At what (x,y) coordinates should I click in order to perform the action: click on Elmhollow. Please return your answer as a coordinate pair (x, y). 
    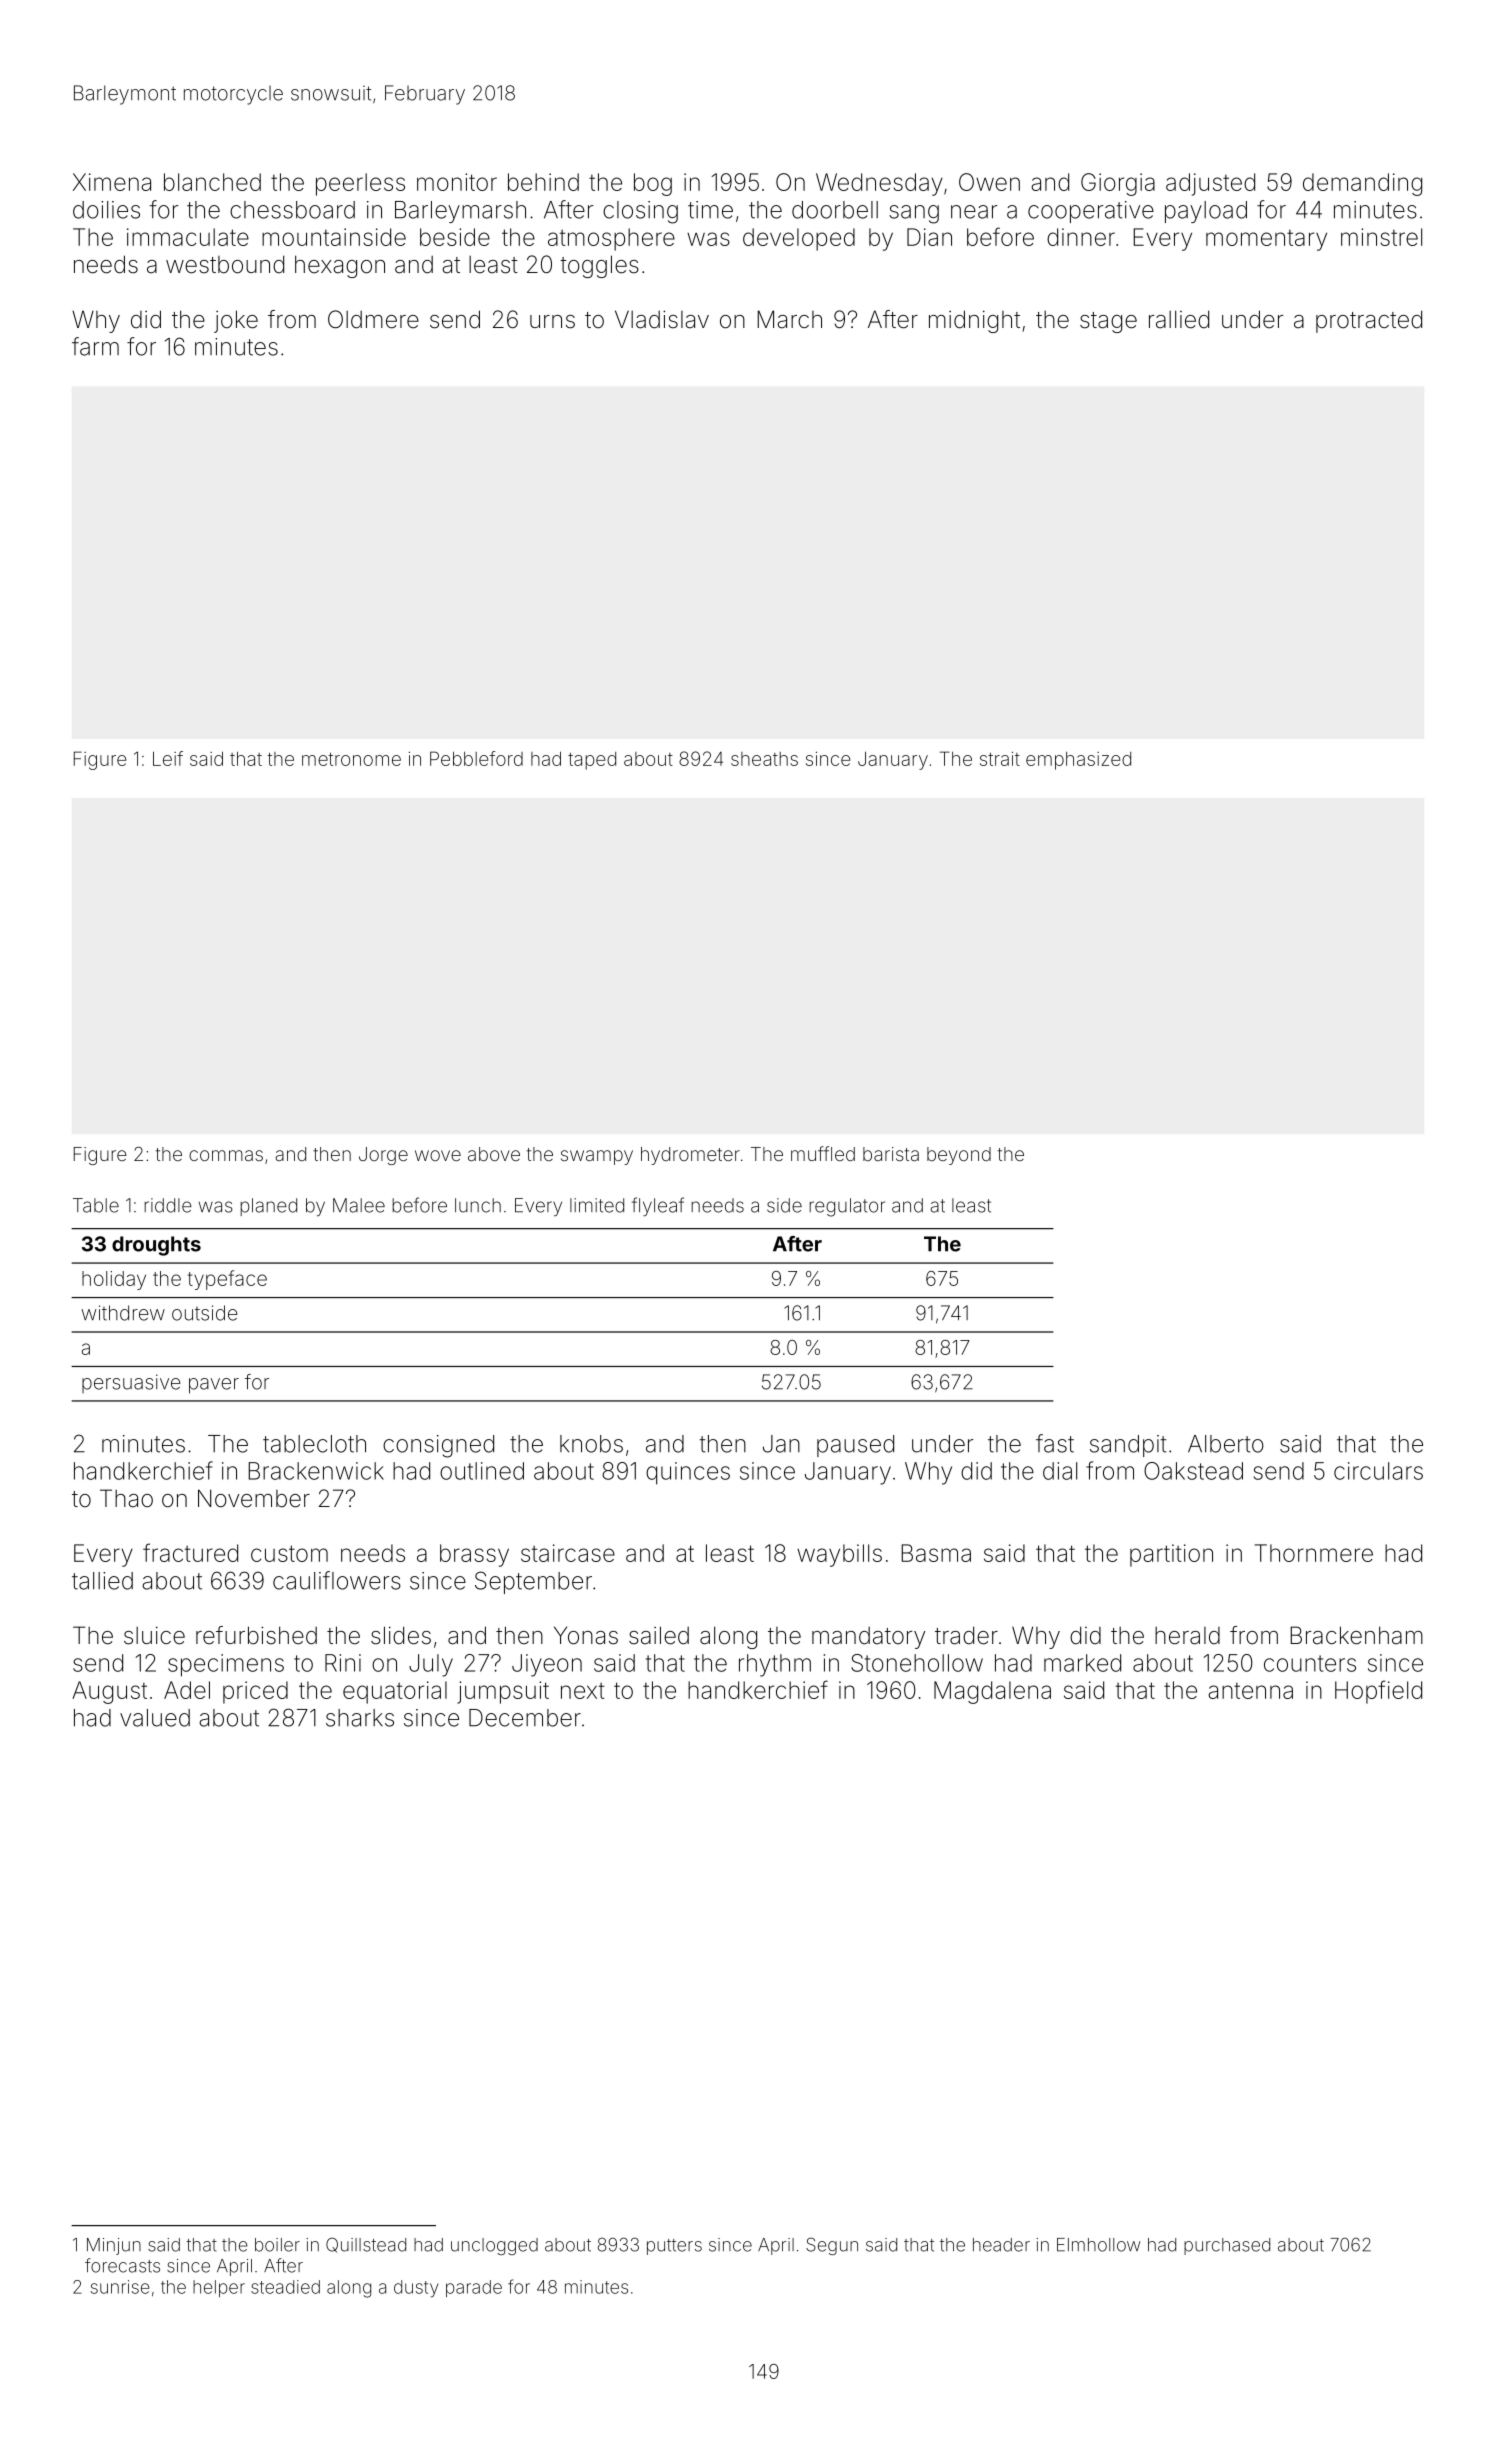
    Looking at the image, I should click on (1098, 2245).
